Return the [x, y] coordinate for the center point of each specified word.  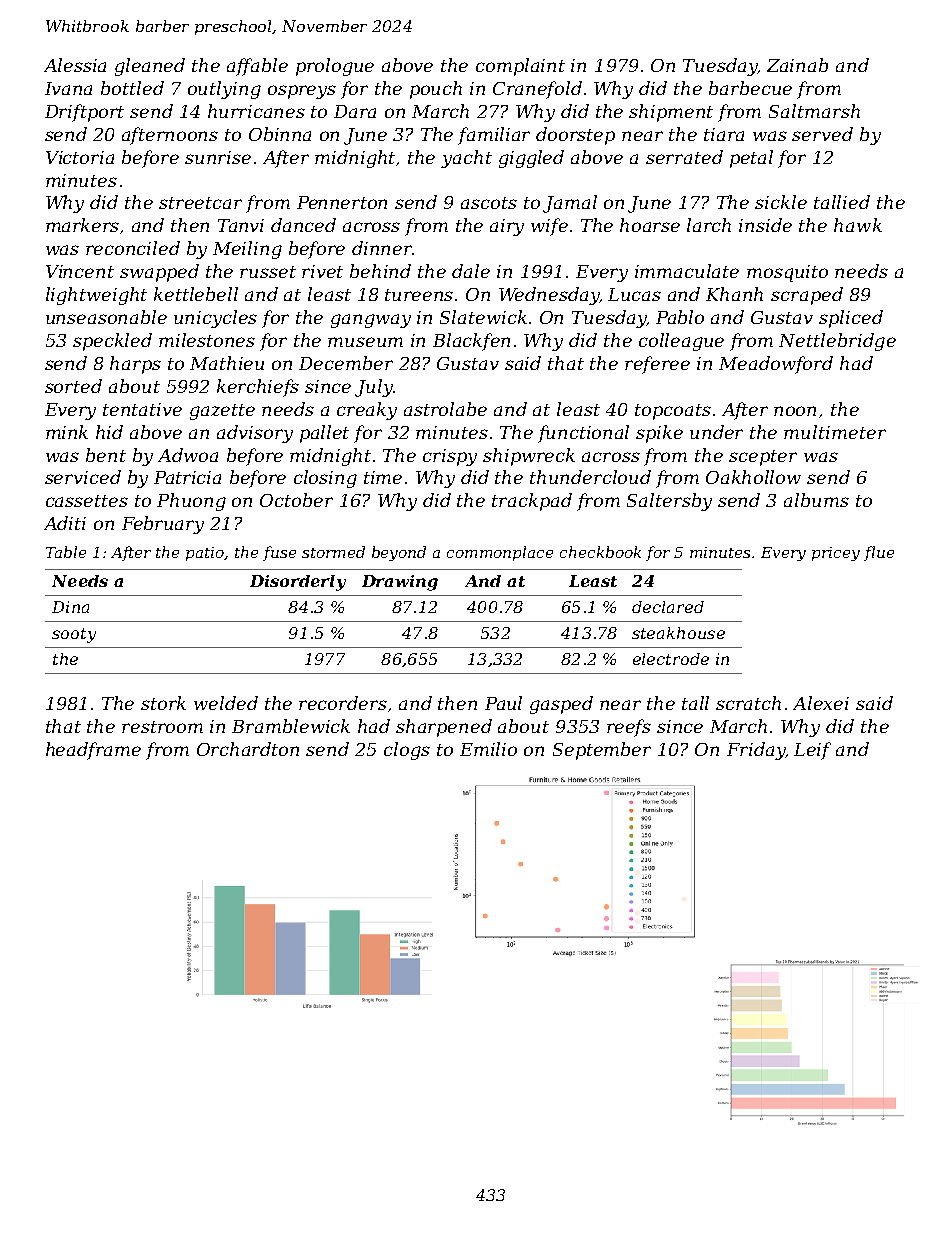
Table [66, 552]
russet [268, 272]
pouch [436, 90]
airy [507, 227]
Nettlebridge [837, 342]
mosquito [787, 273]
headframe [93, 751]
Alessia [75, 65]
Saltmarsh [814, 111]
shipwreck [529, 457]
